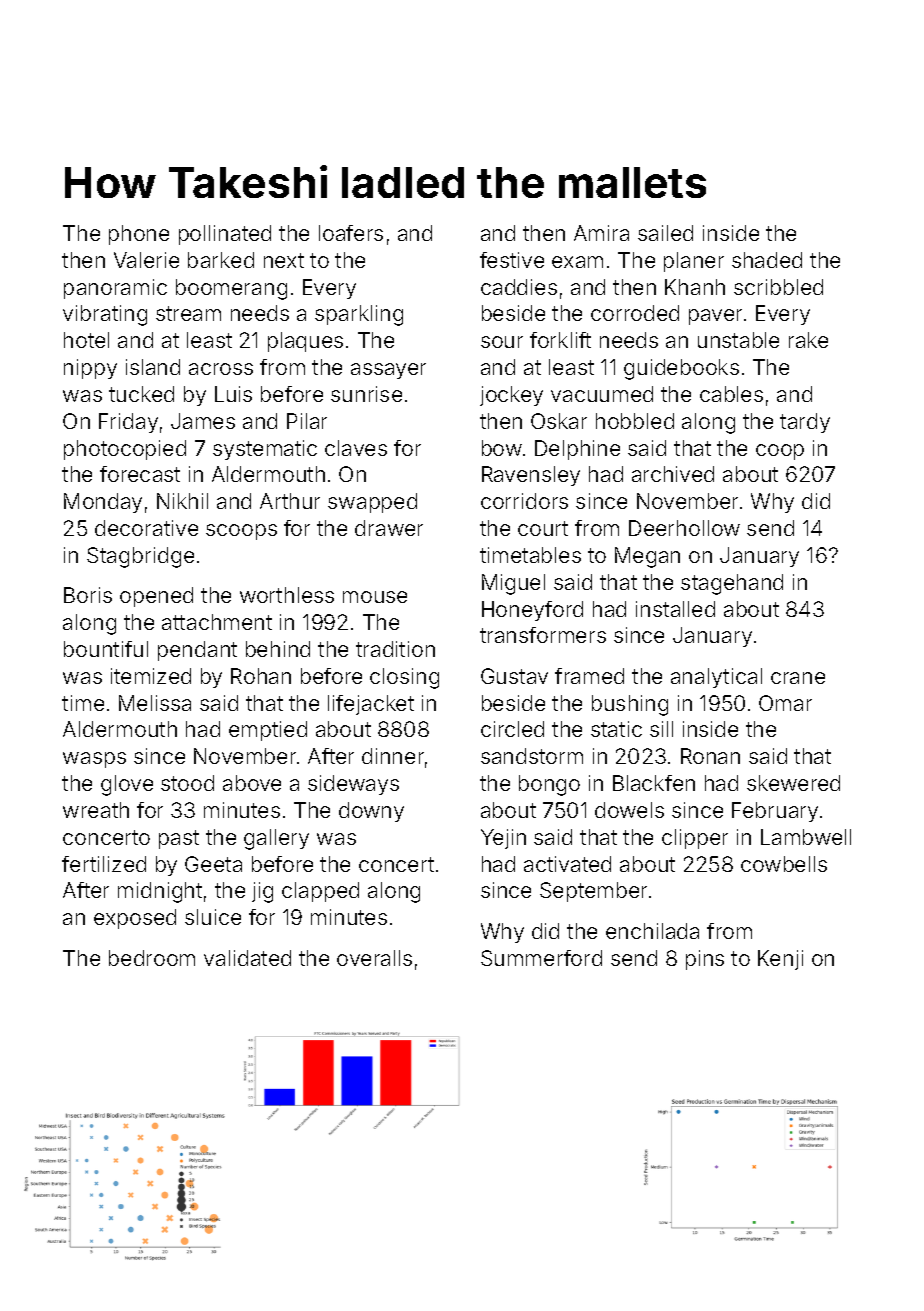  What do you see at coordinates (715, 317) in the screenshot?
I see `paver` at bounding box center [715, 317].
